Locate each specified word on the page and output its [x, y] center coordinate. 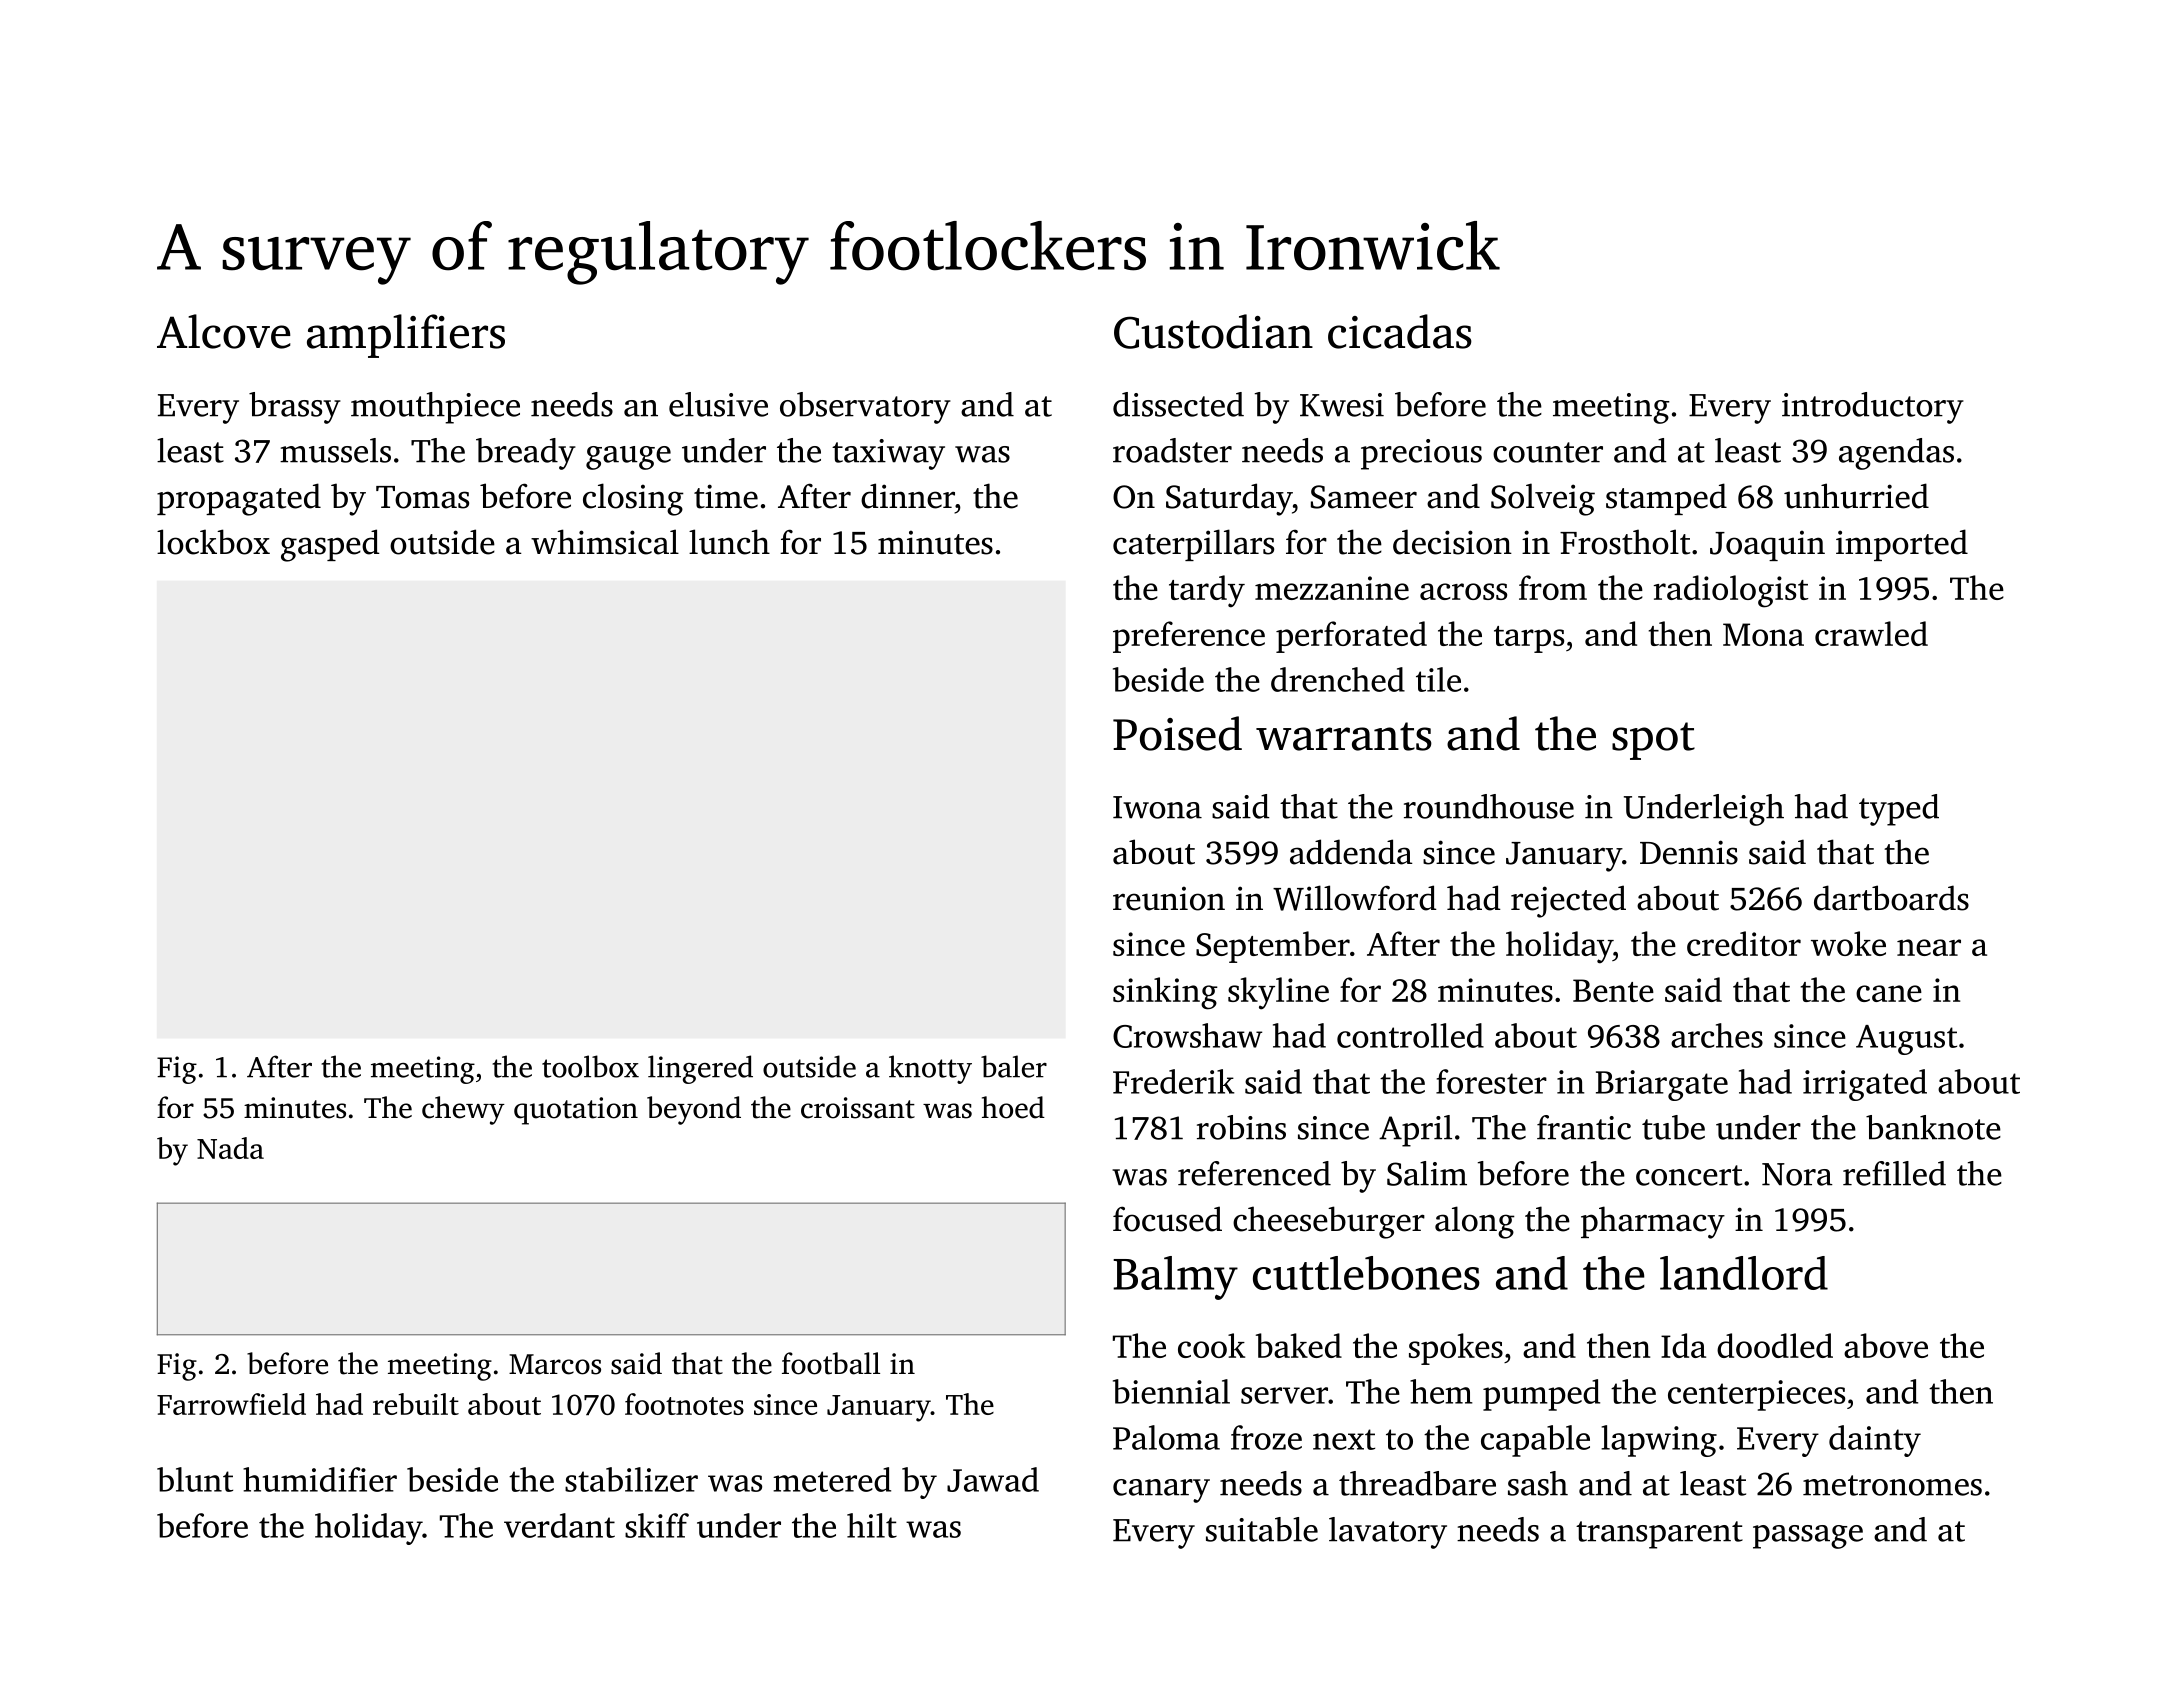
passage [1808, 1537]
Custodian [1213, 331]
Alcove [224, 331]
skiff [657, 1525]
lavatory [1388, 1533]
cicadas [1400, 331]
